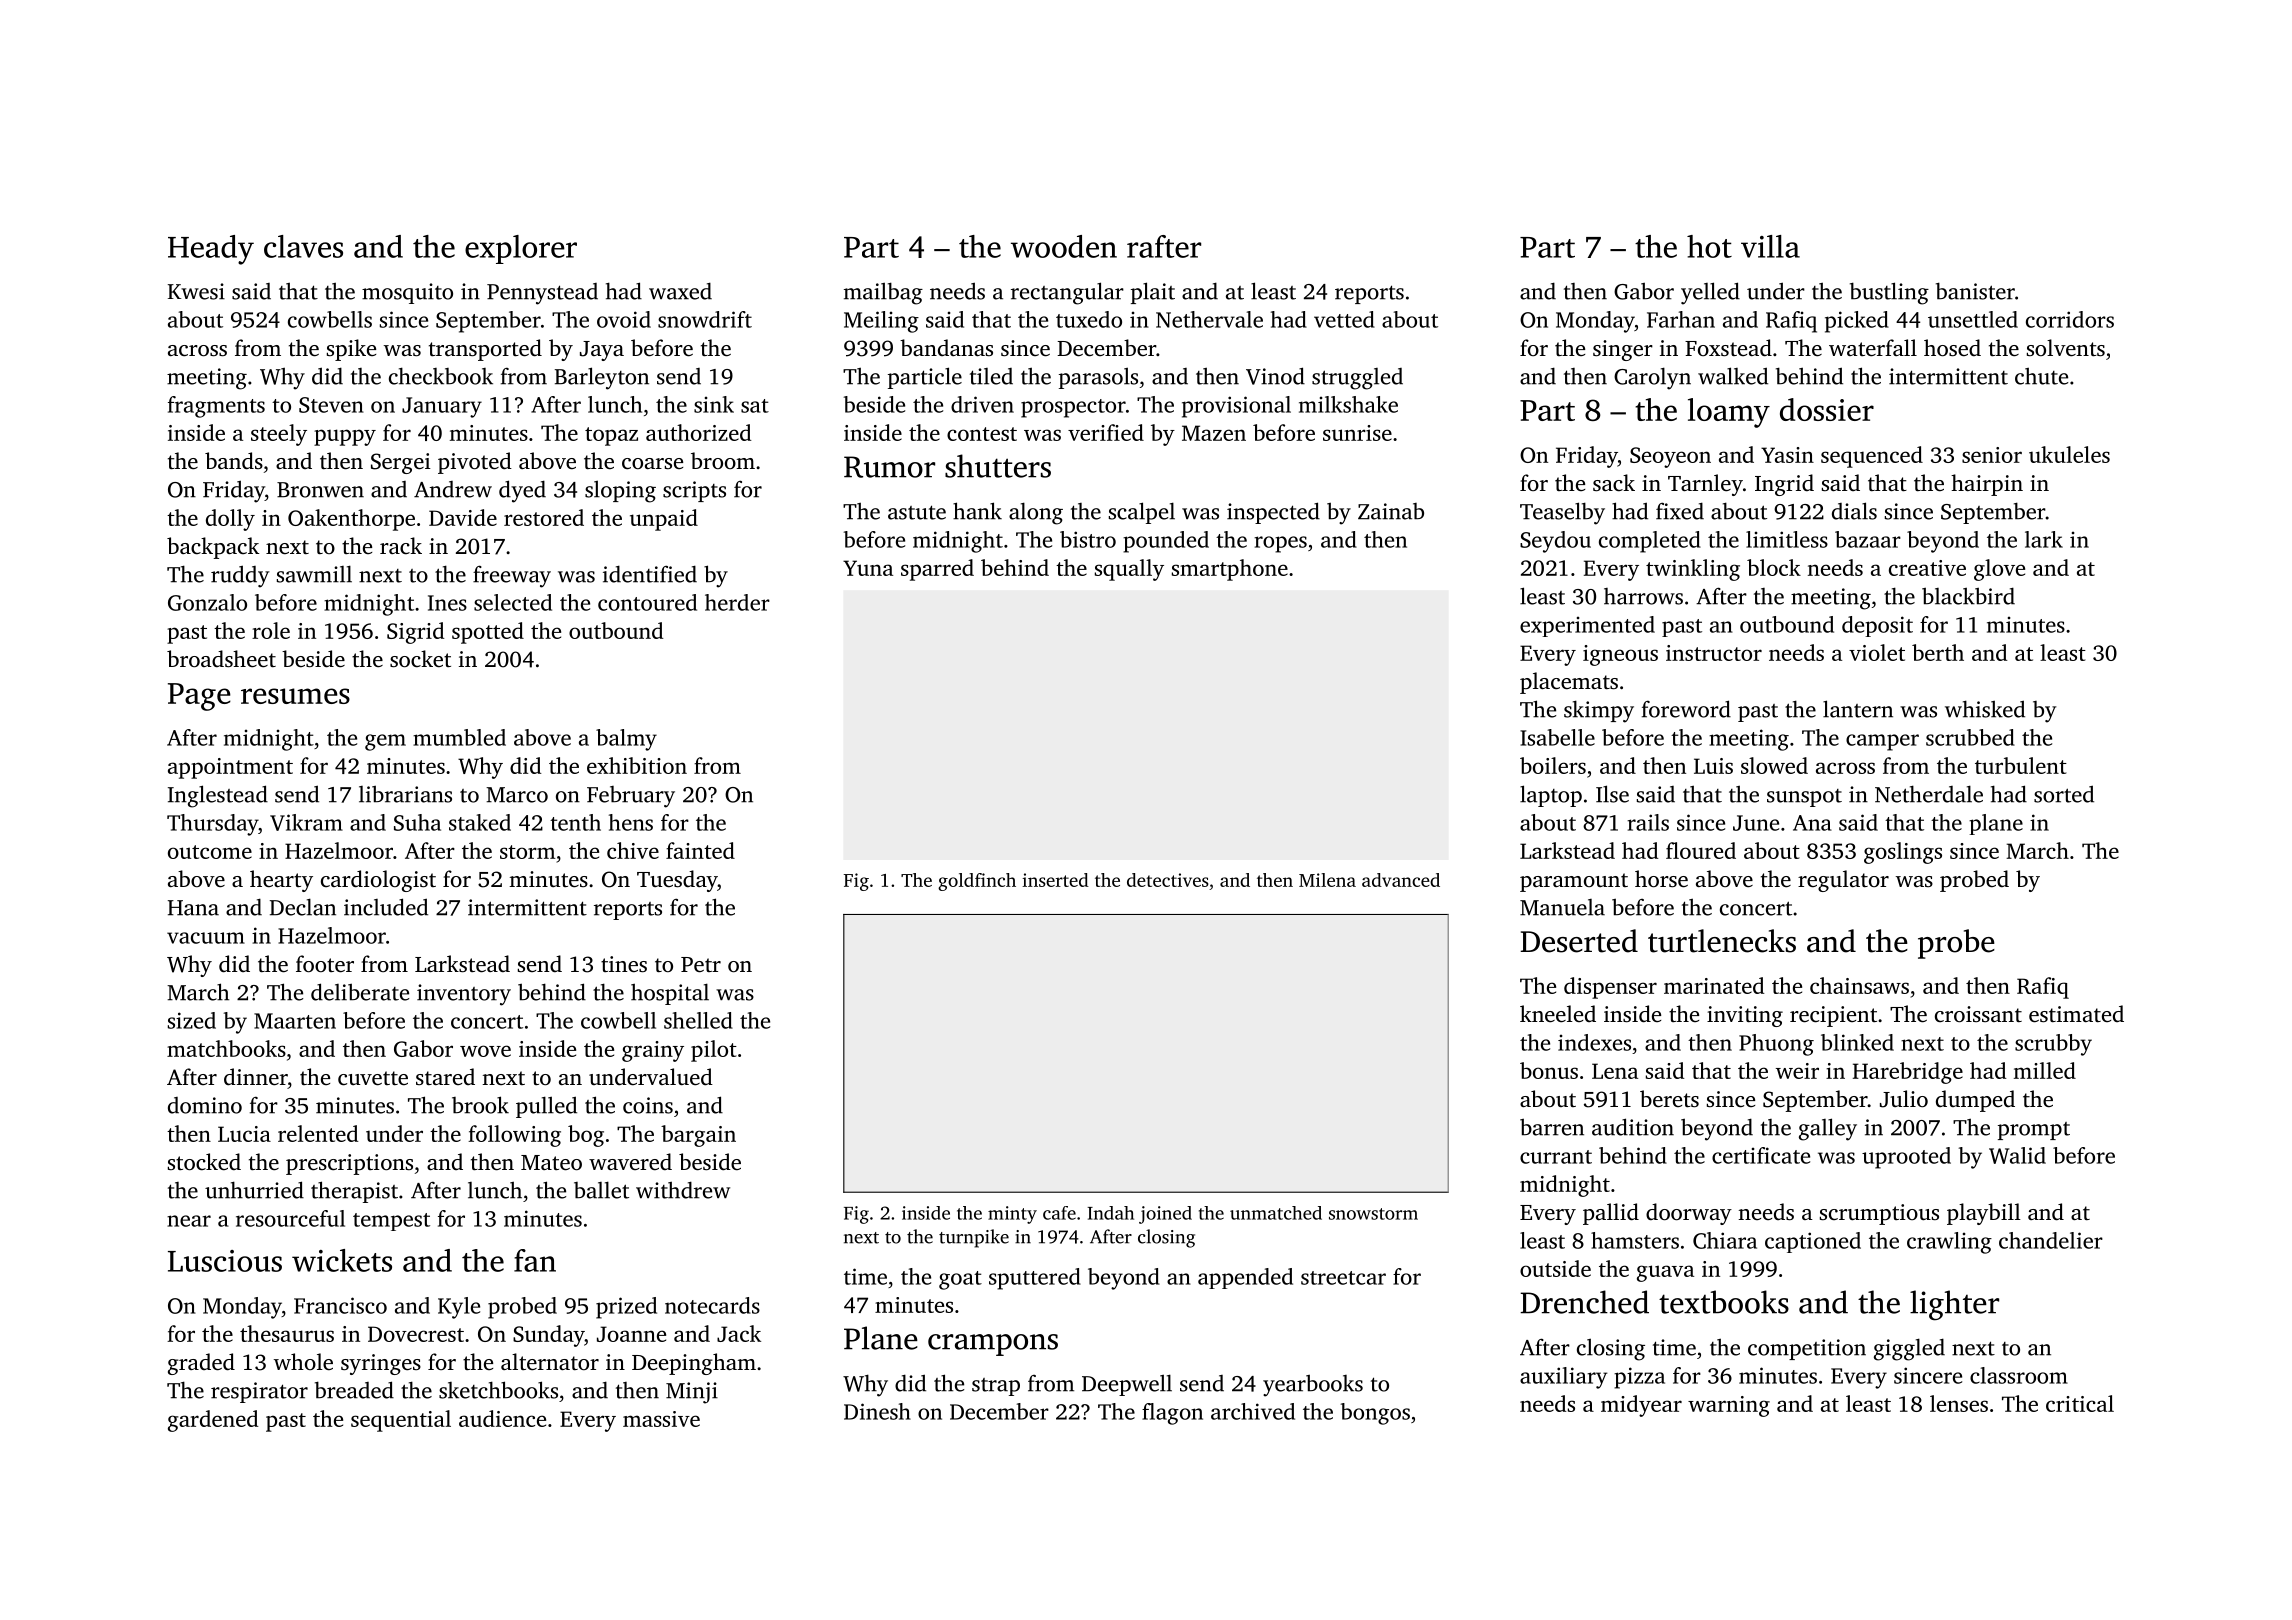  Describe the element at coordinates (445, 1076) in the page. I see `stared` at that location.
